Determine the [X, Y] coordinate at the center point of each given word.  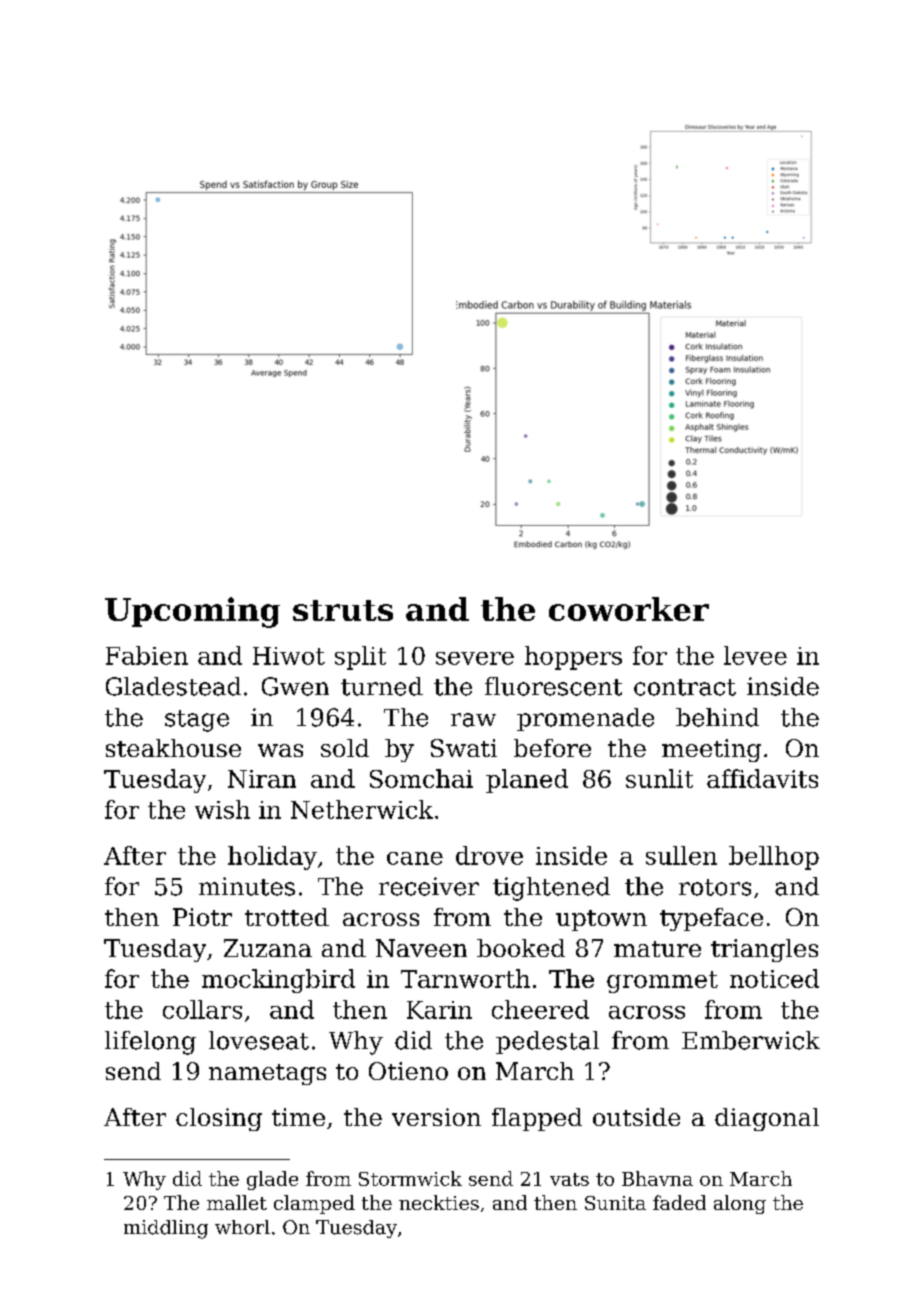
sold [345, 748]
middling [166, 1229]
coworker [629, 609]
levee [755, 655]
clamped [314, 1204]
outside [636, 1117]
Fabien [147, 655]
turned [382, 686]
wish [222, 809]
